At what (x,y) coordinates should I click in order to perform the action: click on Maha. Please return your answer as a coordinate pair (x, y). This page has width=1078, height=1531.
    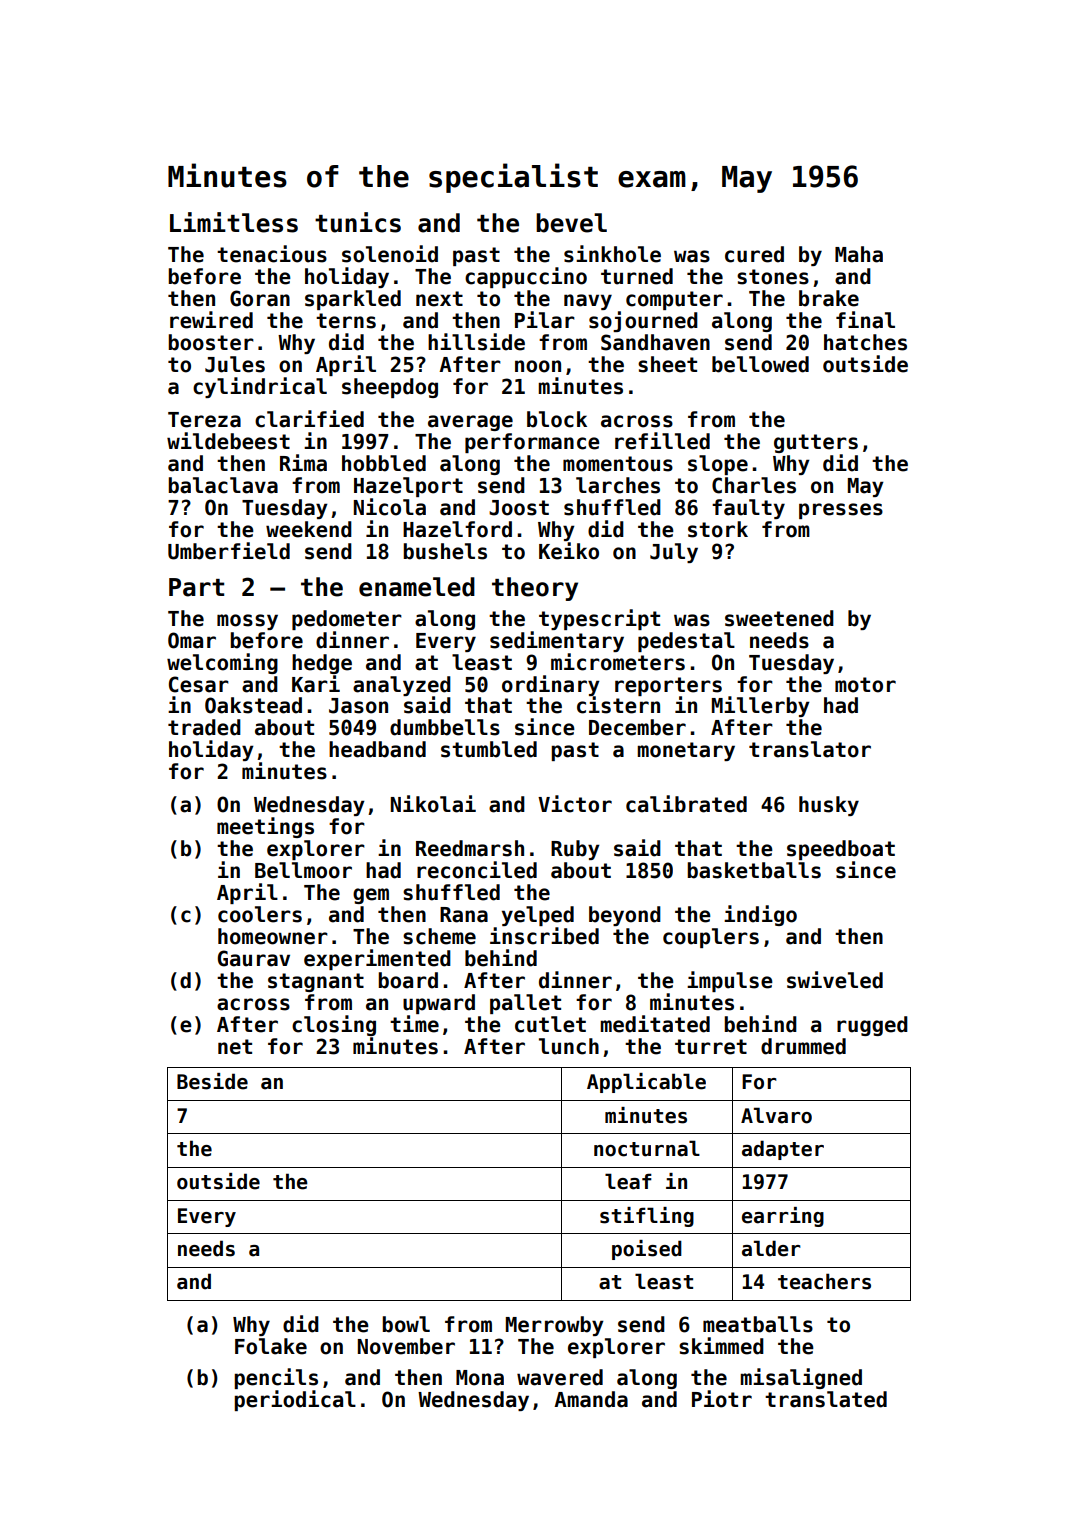
    Looking at the image, I should click on (859, 254).
